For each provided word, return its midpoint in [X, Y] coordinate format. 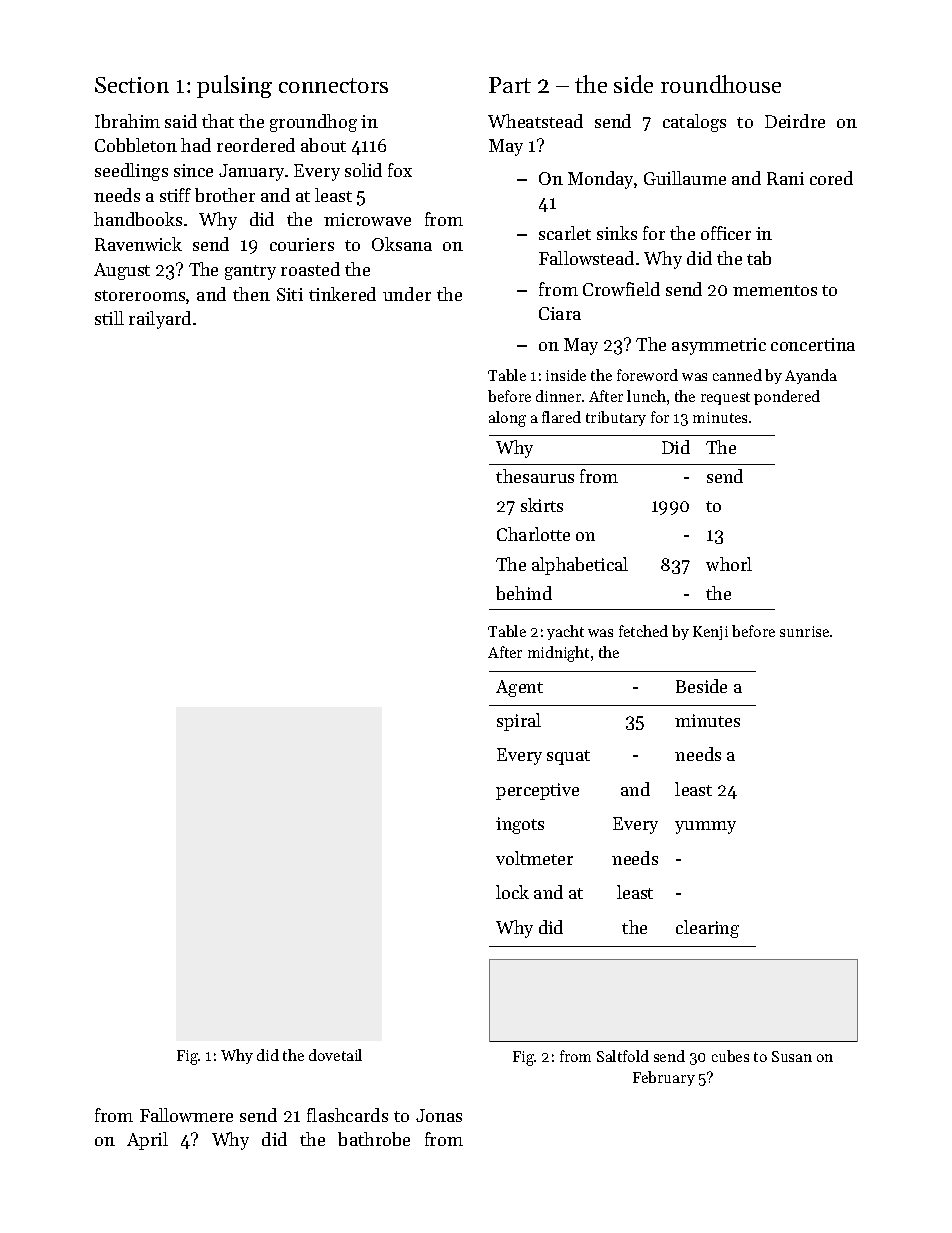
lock [512, 892]
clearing [707, 929]
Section [132, 85]
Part [510, 85]
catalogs [694, 123]
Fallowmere [186, 1115]
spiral [519, 722]
